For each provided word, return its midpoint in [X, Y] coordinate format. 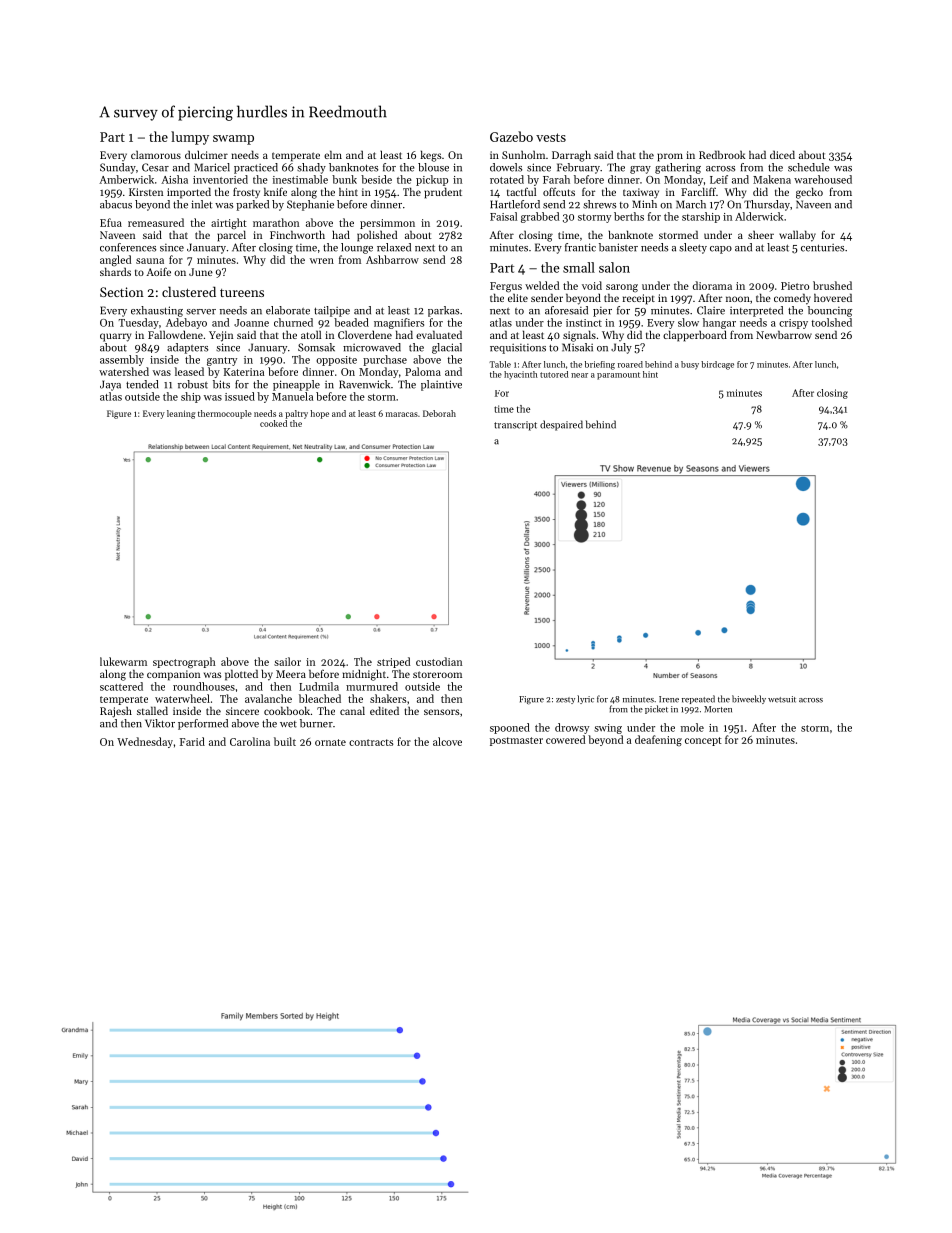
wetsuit [782, 699]
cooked [273, 423]
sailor [287, 661]
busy [690, 365]
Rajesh [116, 712]
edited [384, 710]
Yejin [221, 336]
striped [393, 662]
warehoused [823, 179]
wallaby [797, 236]
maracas [402, 414]
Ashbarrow [392, 259]
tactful [521, 191]
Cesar [155, 167]
